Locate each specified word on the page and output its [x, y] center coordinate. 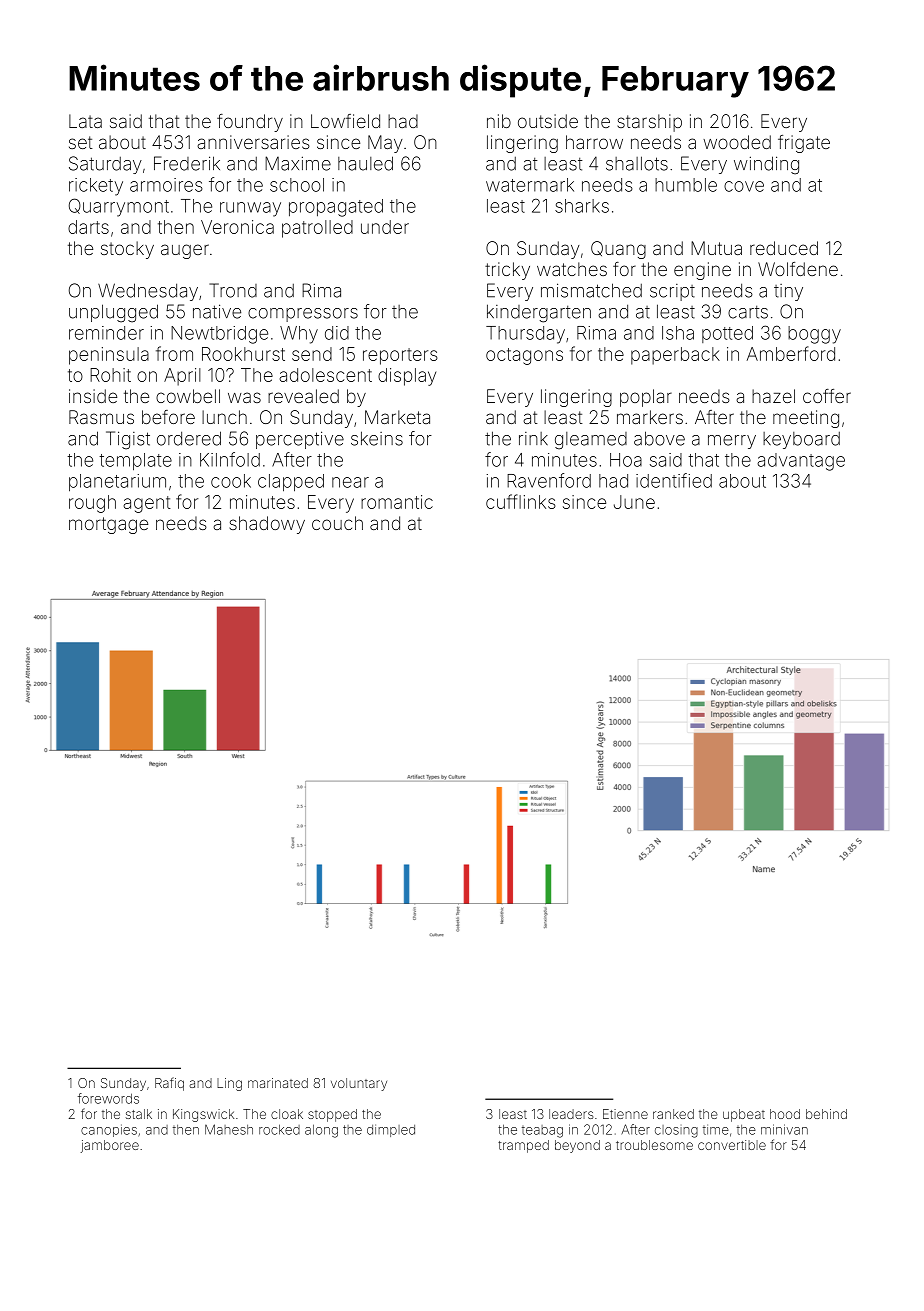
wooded [737, 142]
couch [337, 523]
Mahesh [229, 1129]
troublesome [654, 1145]
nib [499, 121]
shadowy [267, 525]
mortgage [108, 525]
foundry [250, 123]
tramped [523, 1146]
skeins [377, 438]
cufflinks [521, 501]
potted [727, 334]
